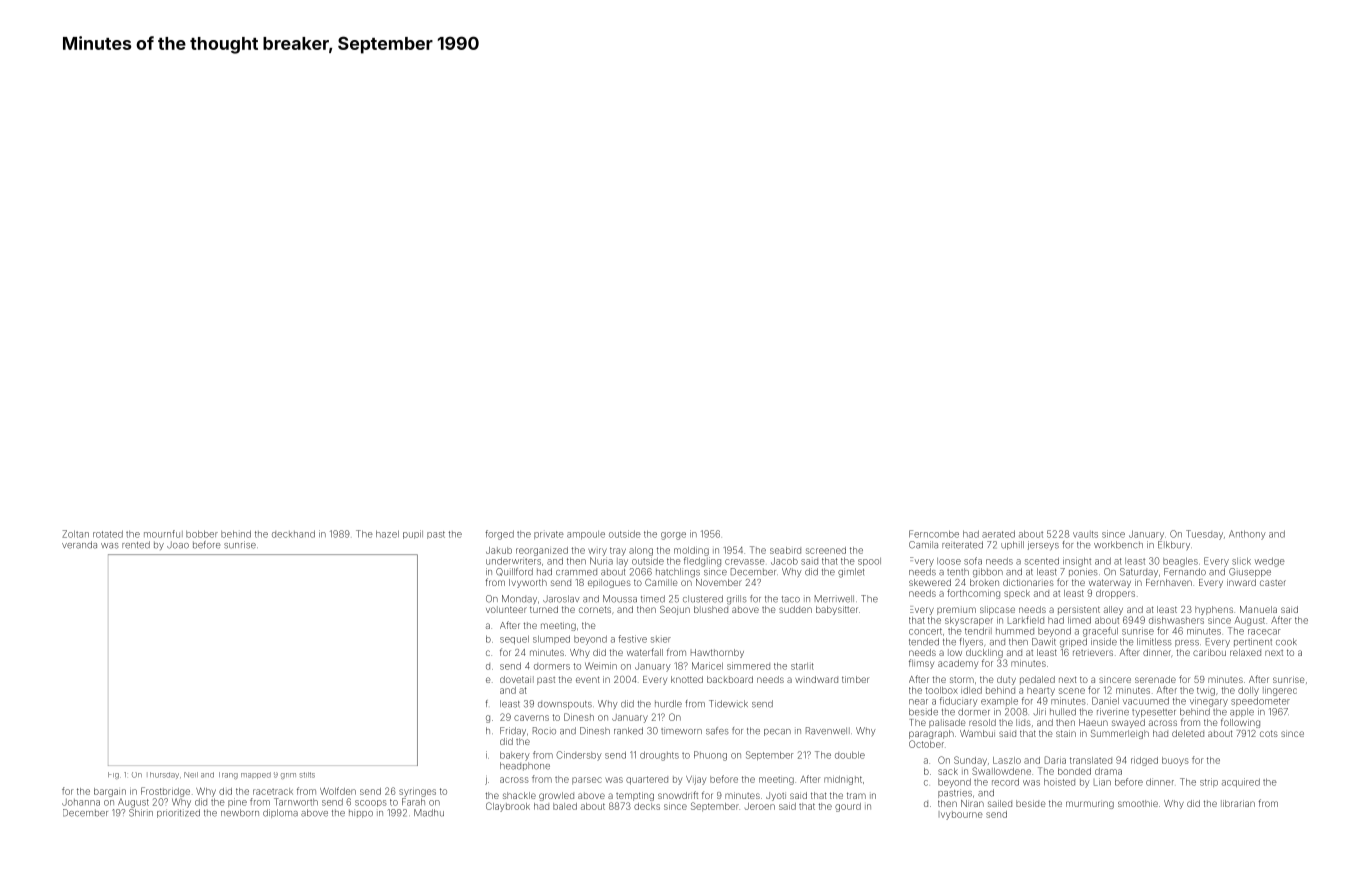  Describe the element at coordinates (1115, 594) in the image. I see `droppers` at that location.
